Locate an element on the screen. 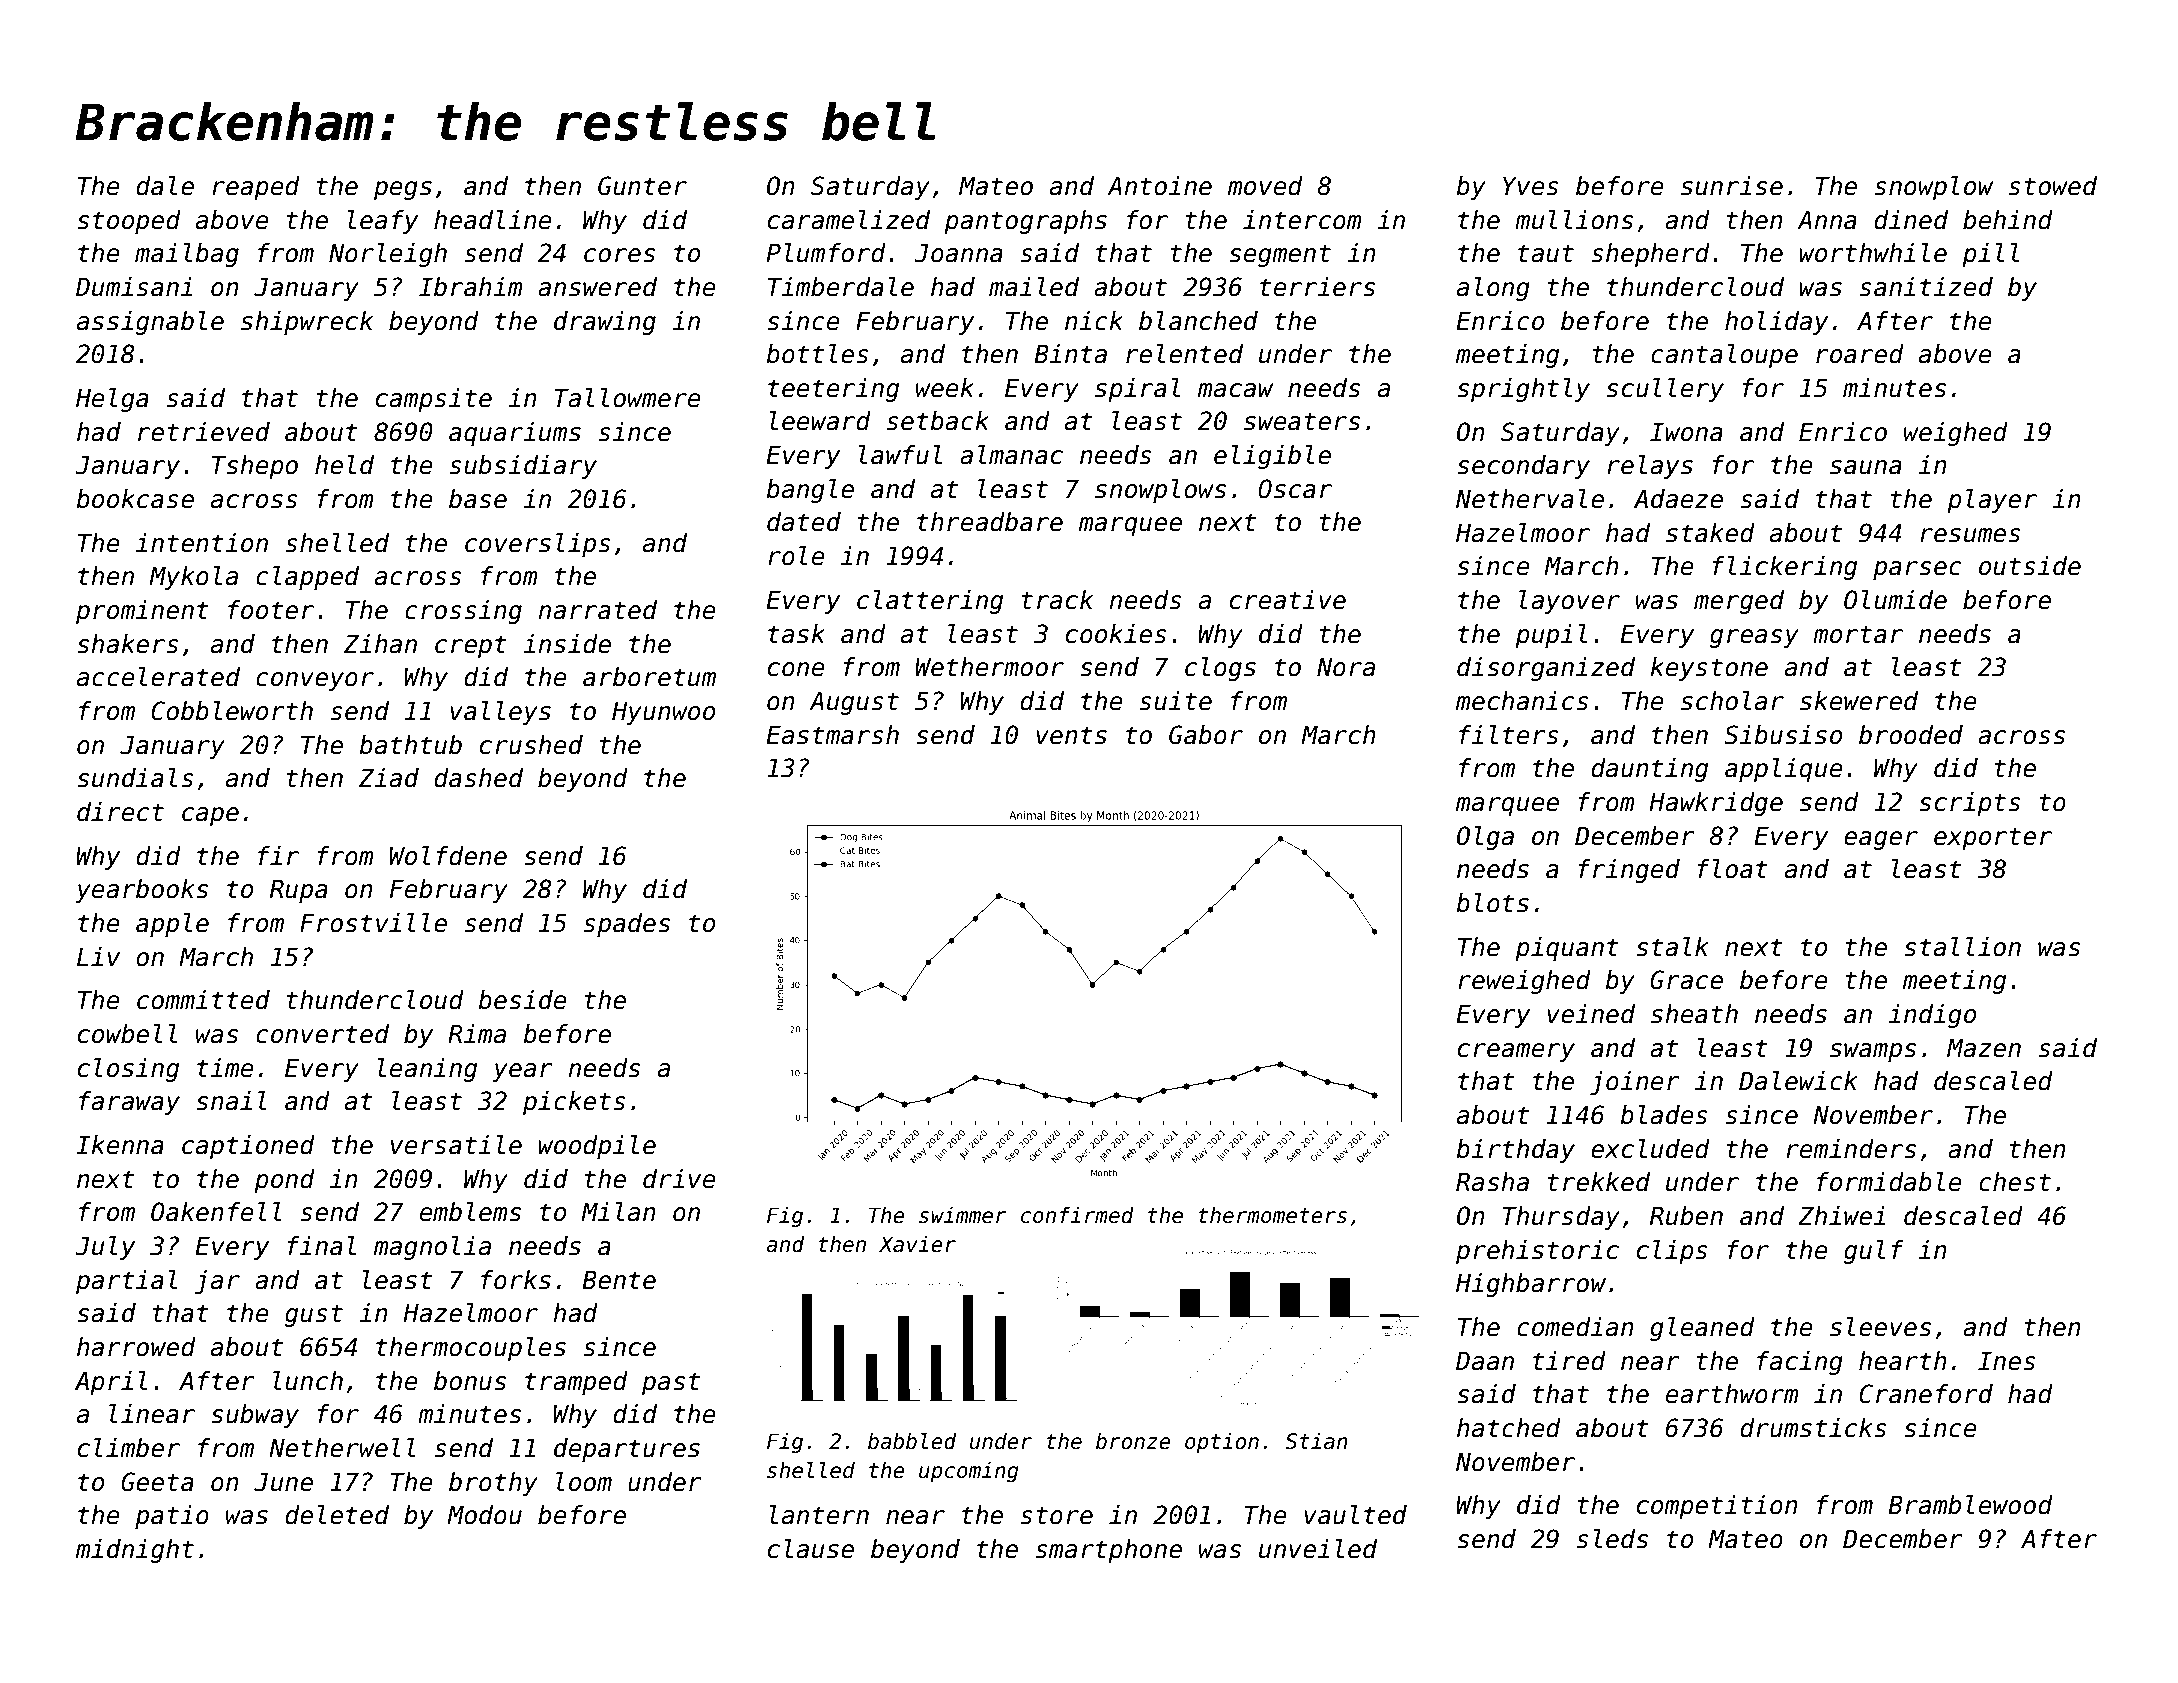  roared is located at coordinates (1860, 354).
